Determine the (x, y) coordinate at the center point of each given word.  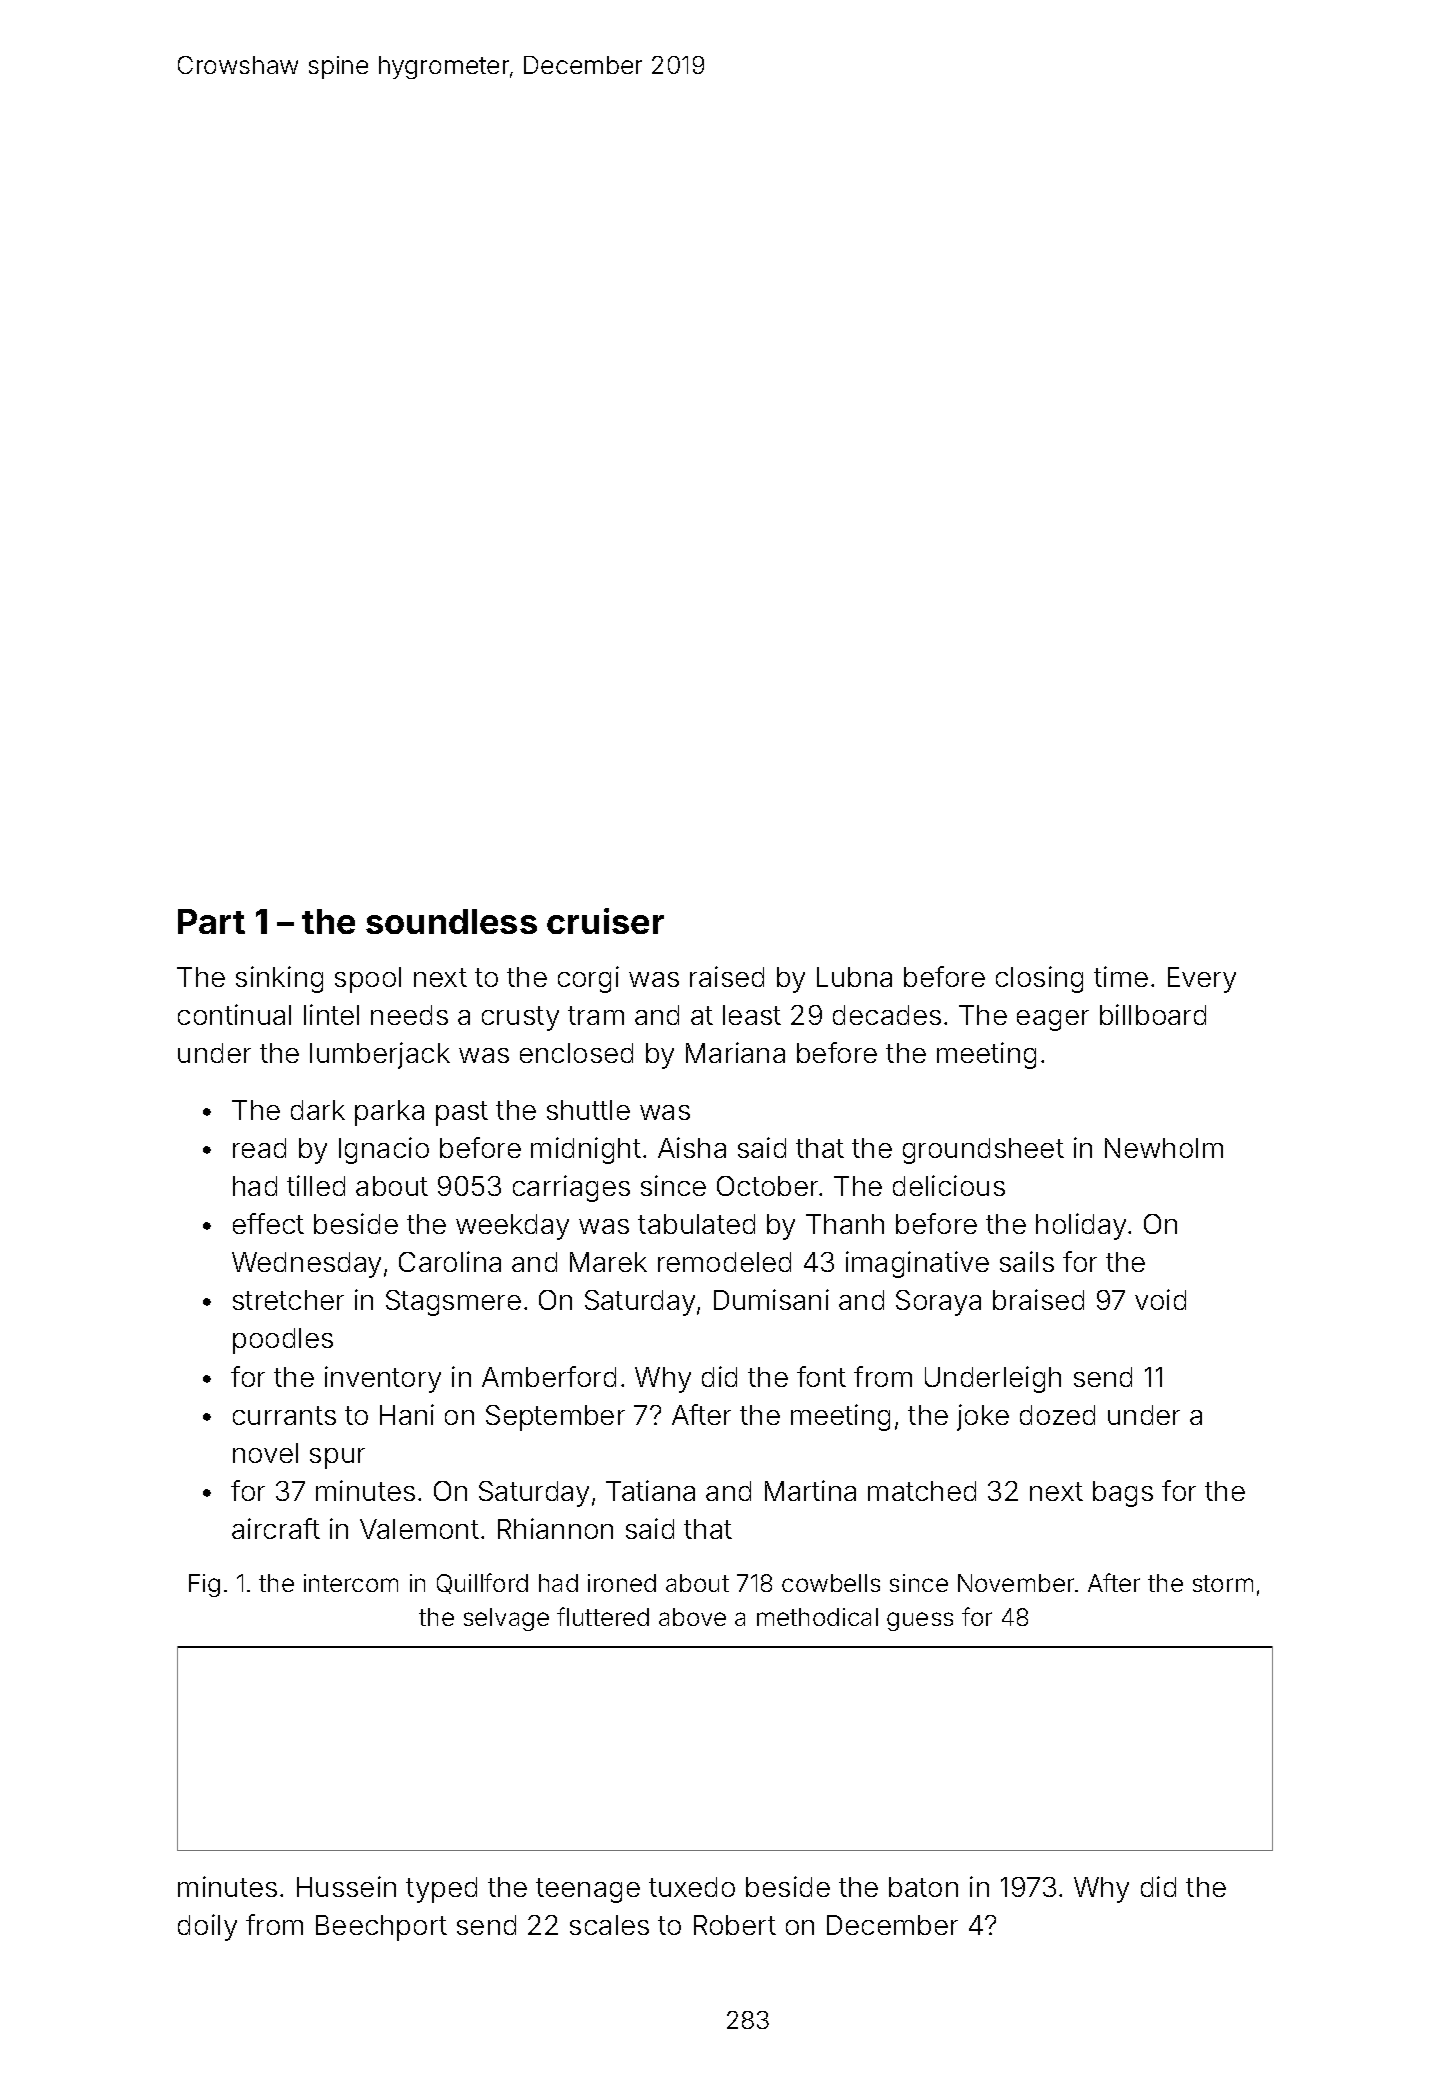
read (259, 1148)
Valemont (419, 1529)
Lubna (854, 977)
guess (920, 1621)
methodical (817, 1617)
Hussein (346, 1886)
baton (923, 1887)
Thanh (845, 1224)
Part (211, 921)
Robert (735, 1925)
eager (1053, 1020)
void (1160, 1299)
